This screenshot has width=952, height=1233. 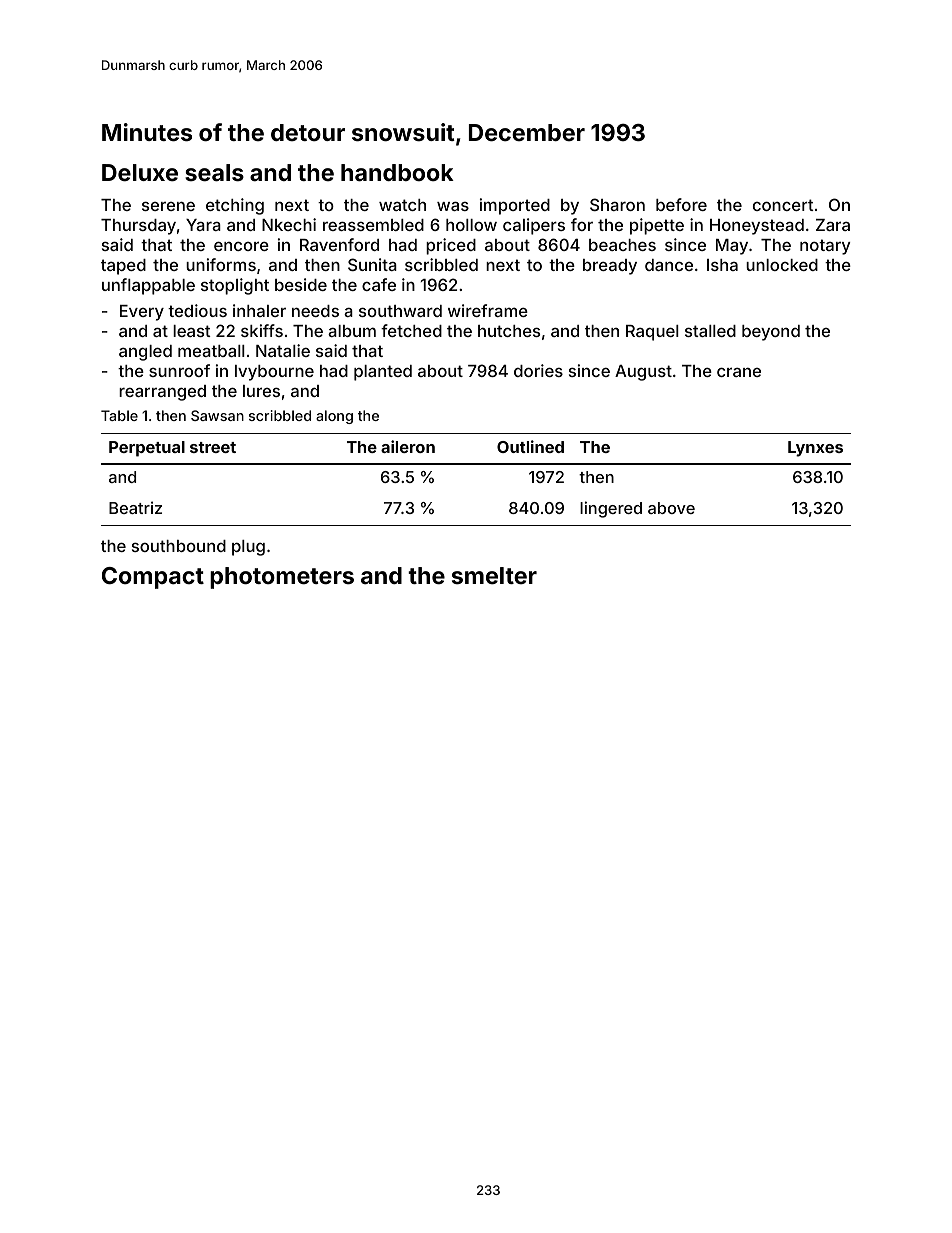 What do you see at coordinates (815, 449) in the screenshot?
I see `Lynxes` at bounding box center [815, 449].
